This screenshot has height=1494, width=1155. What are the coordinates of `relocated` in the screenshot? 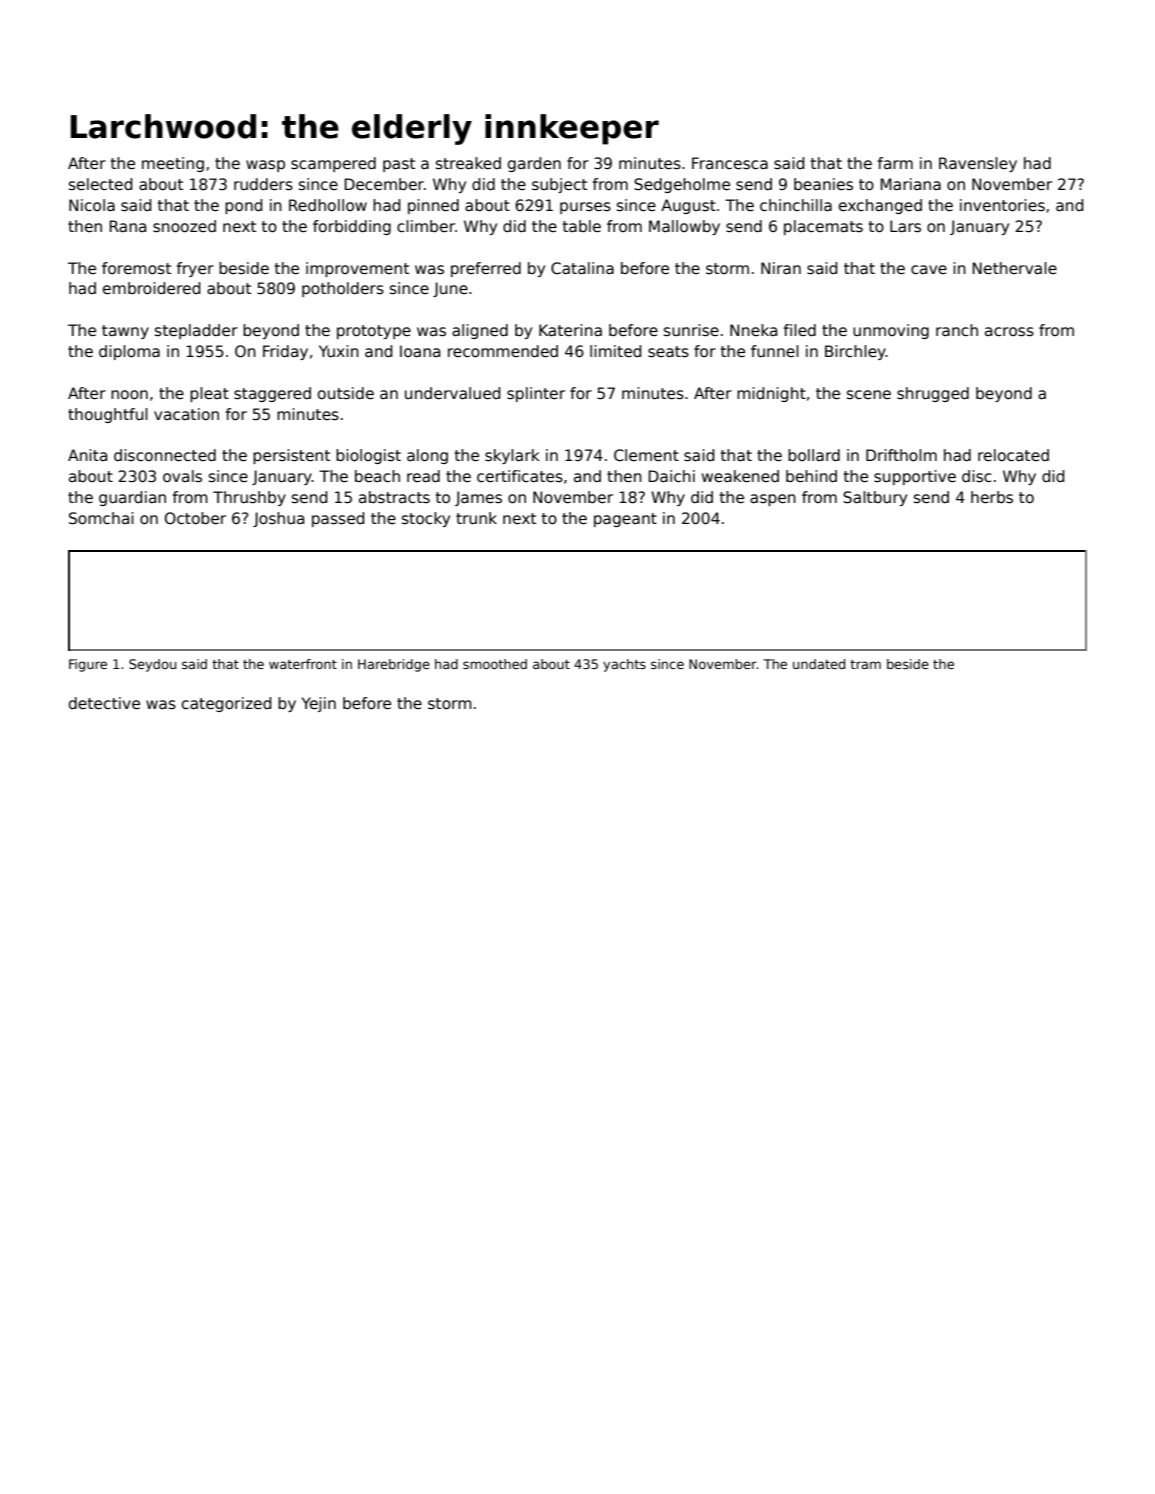 It's located at (1013, 455).
